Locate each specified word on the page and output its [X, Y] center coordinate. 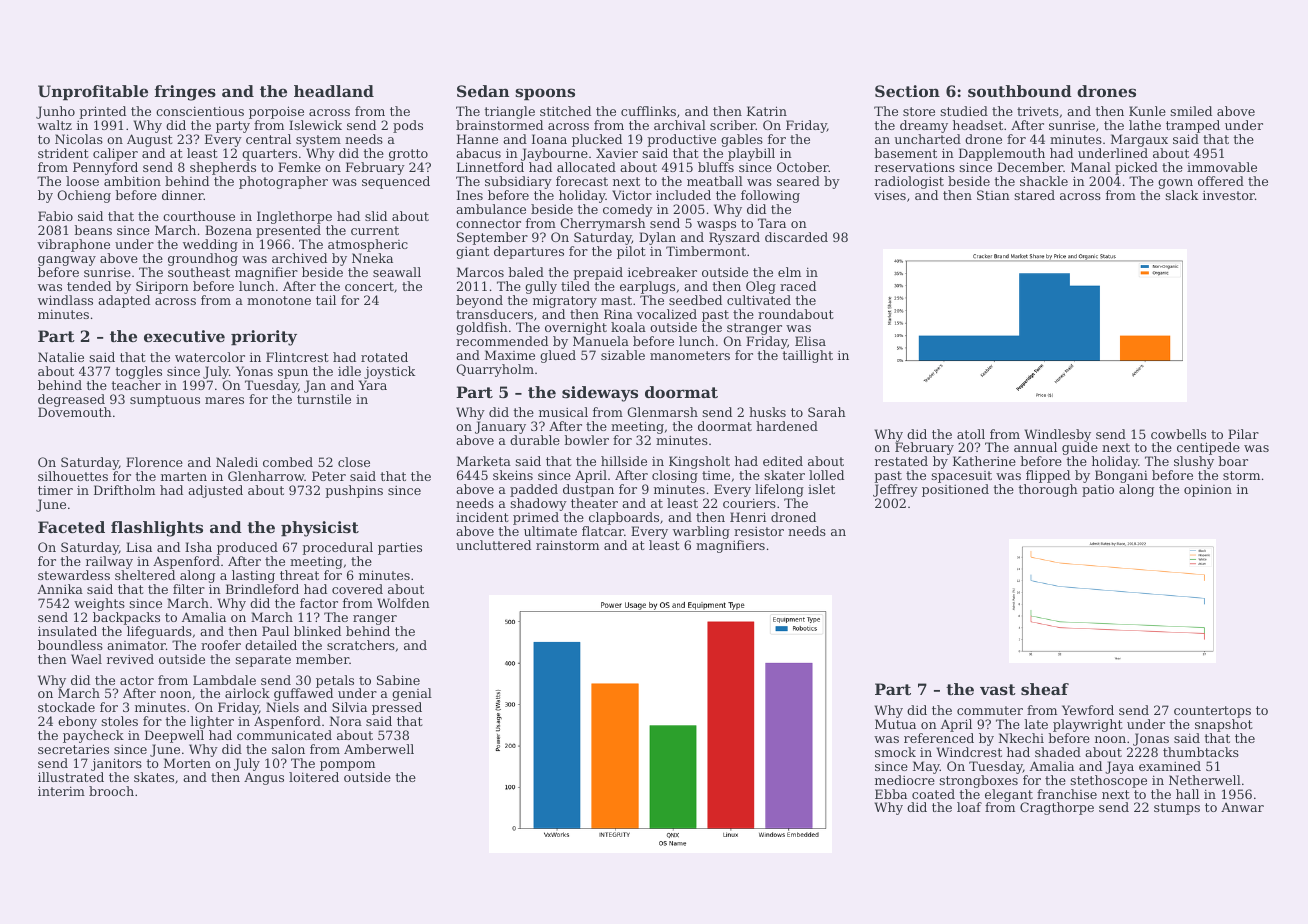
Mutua [895, 724]
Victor [632, 195]
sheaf [1045, 689]
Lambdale [224, 680]
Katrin [767, 111]
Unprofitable [93, 93]
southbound [1020, 91]
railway [109, 562]
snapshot [1224, 725]
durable [535, 440]
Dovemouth [75, 412]
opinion [1208, 490]
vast [998, 689]
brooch [111, 791]
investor [1229, 195]
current [375, 230]
